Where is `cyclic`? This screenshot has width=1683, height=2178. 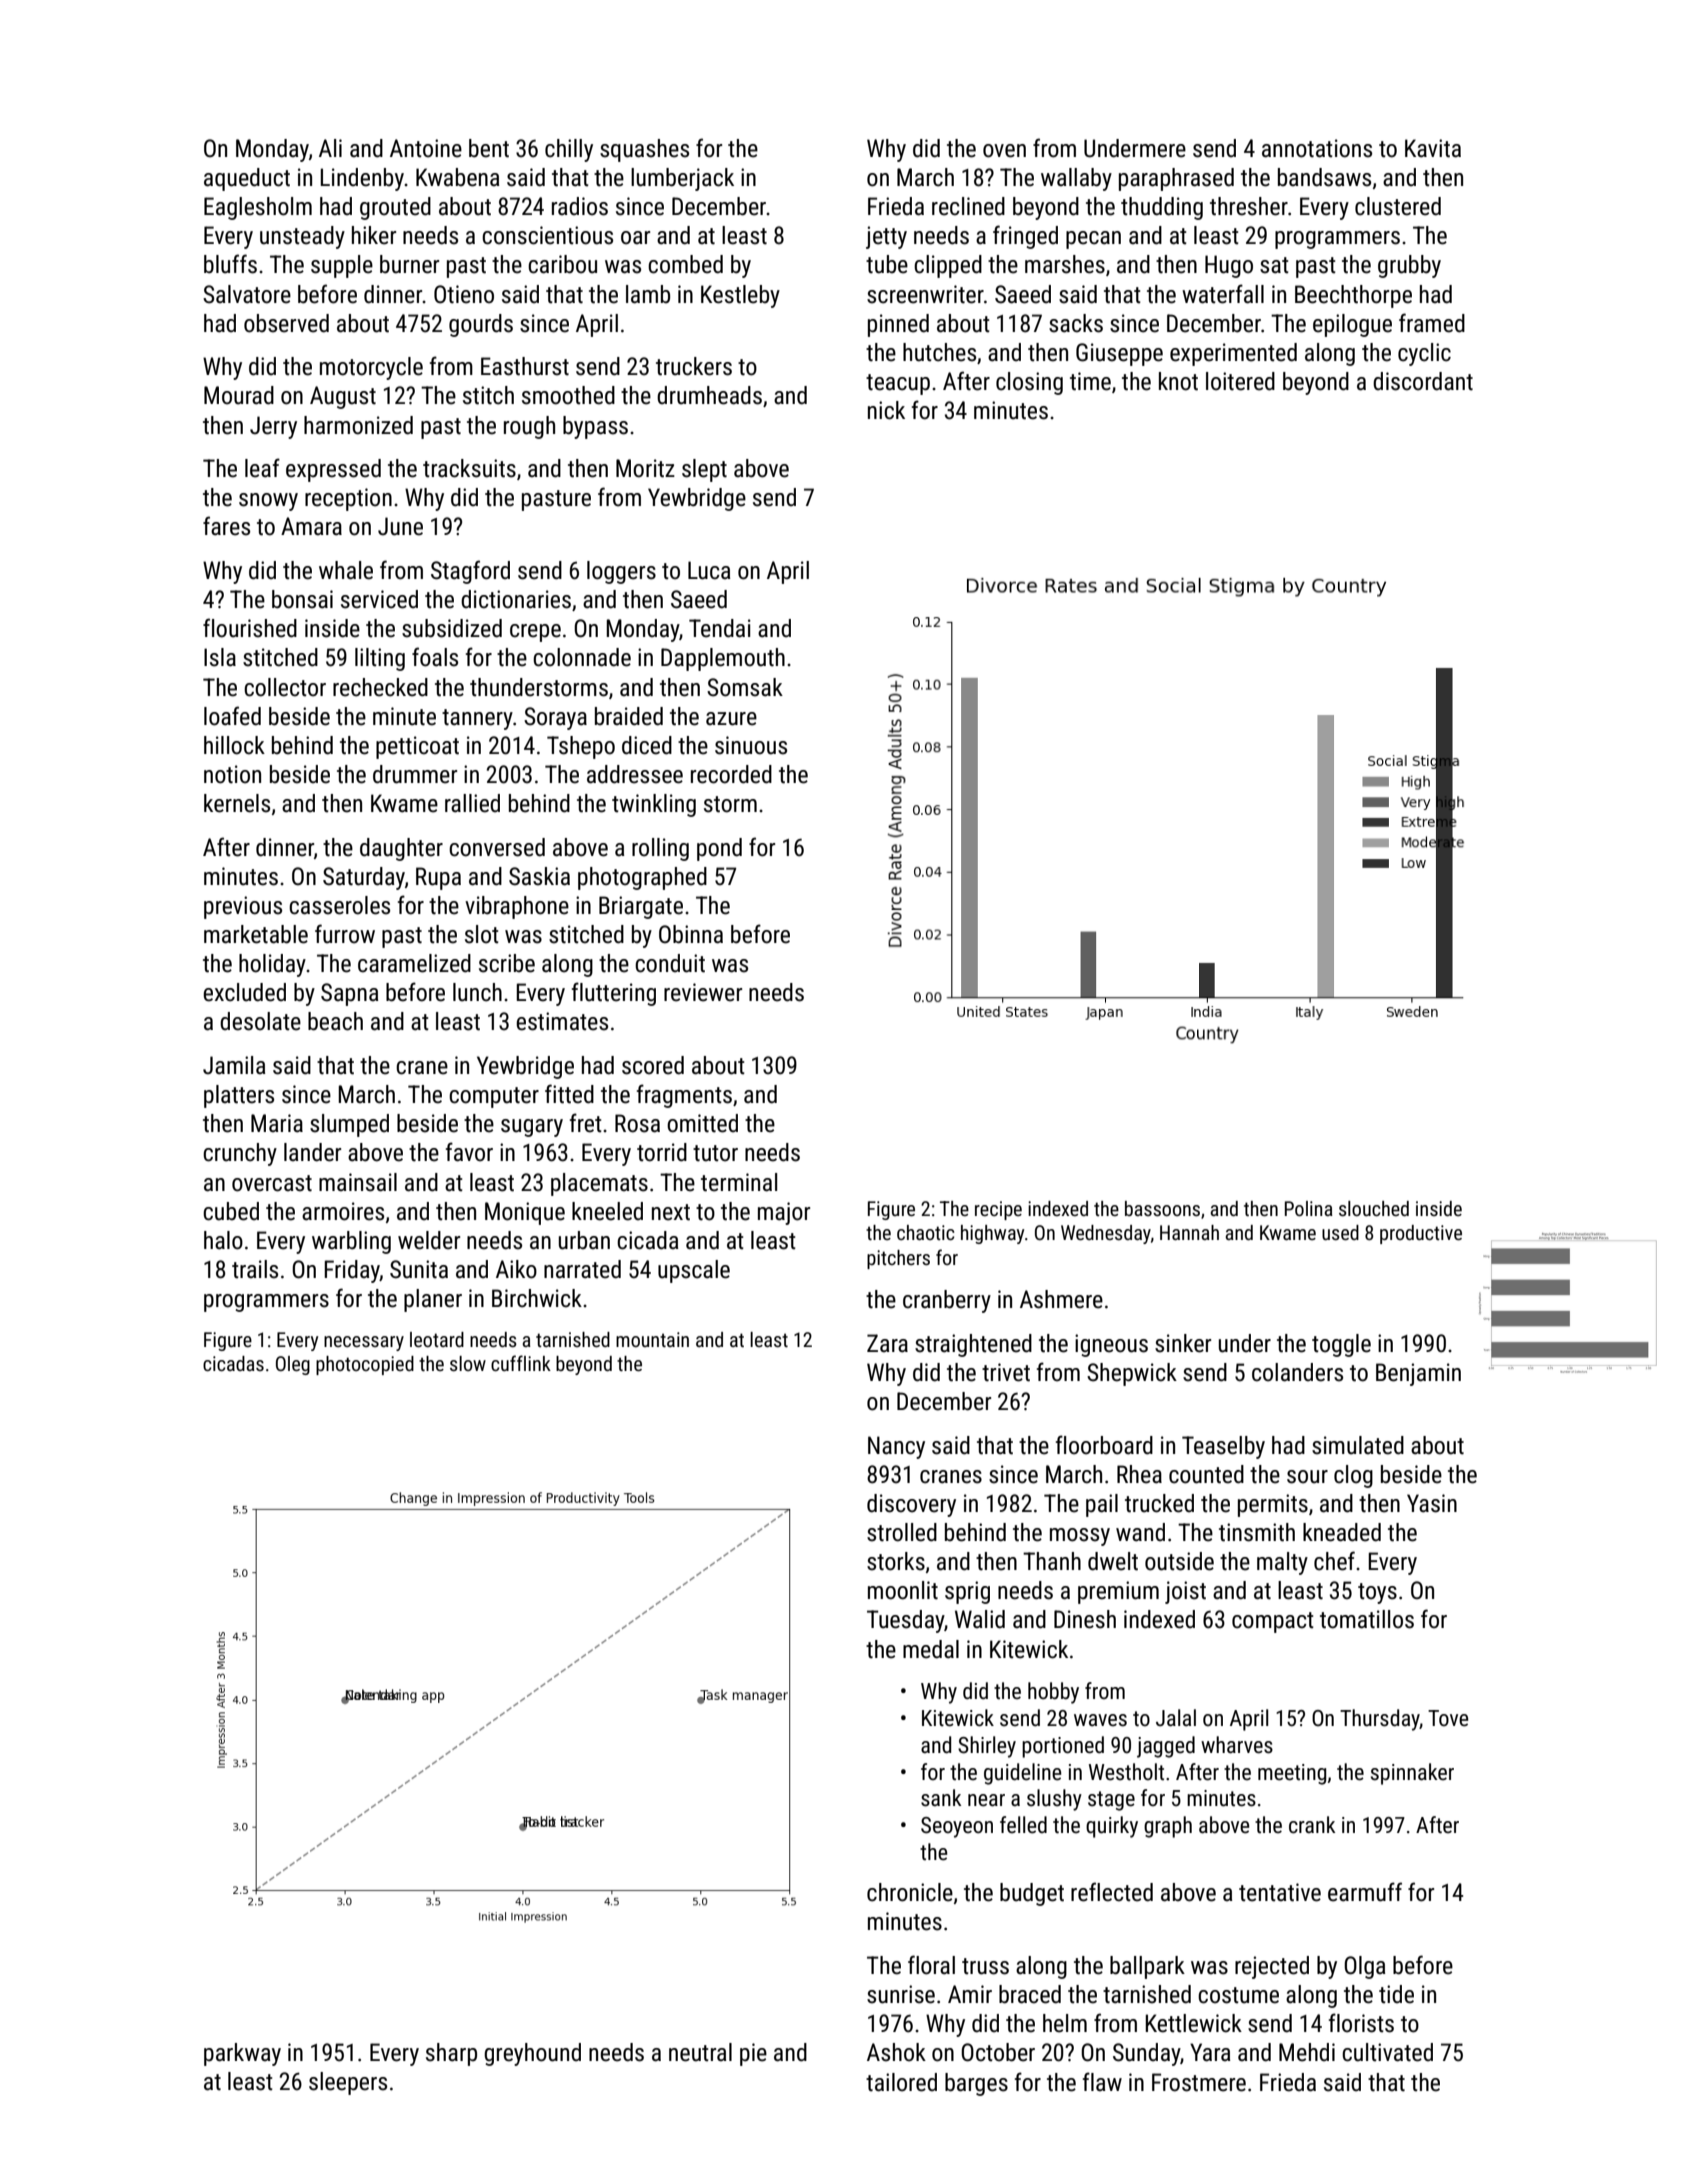 cyclic is located at coordinates (1424, 354).
